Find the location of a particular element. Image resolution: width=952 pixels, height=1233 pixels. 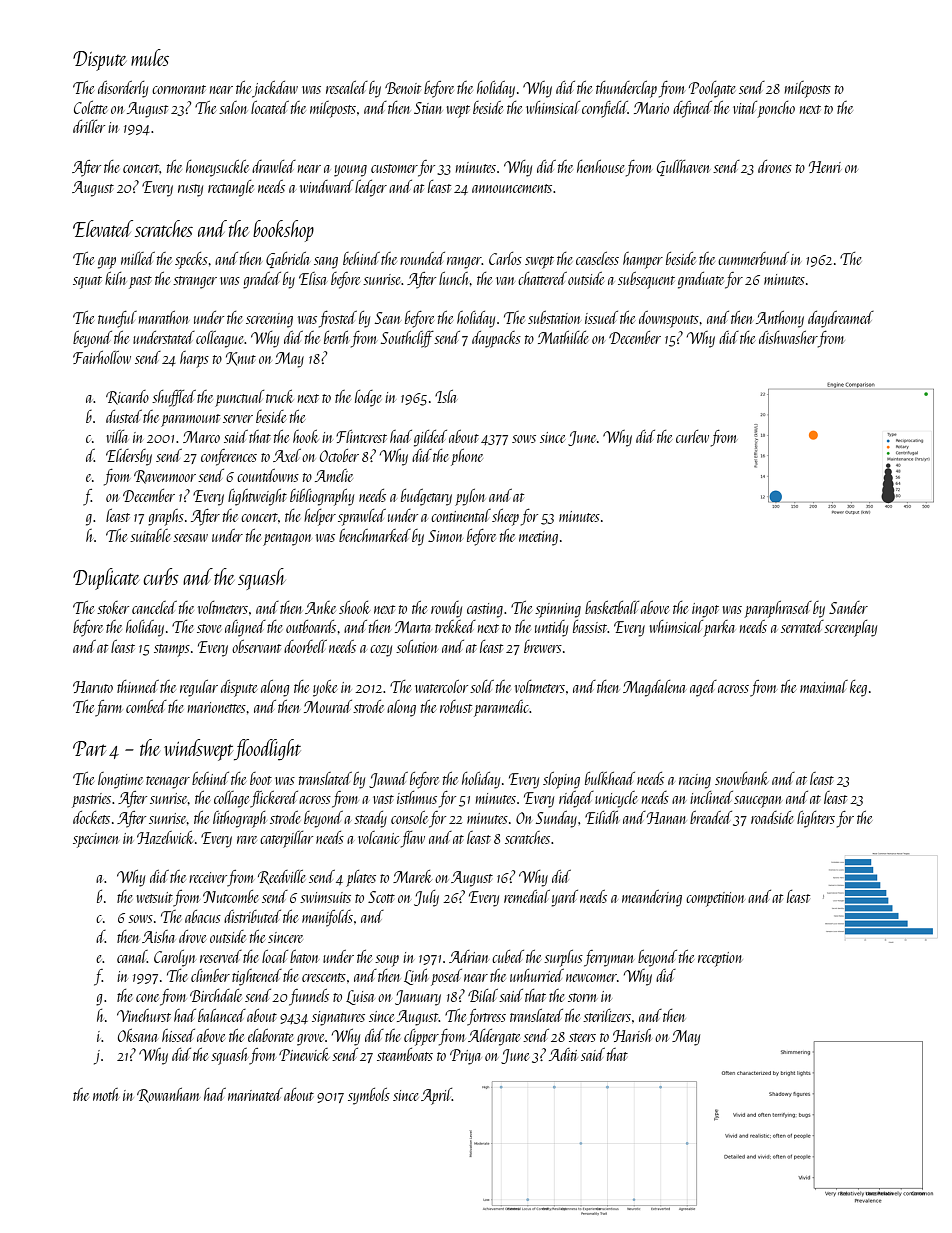

announcements is located at coordinates (512, 188).
